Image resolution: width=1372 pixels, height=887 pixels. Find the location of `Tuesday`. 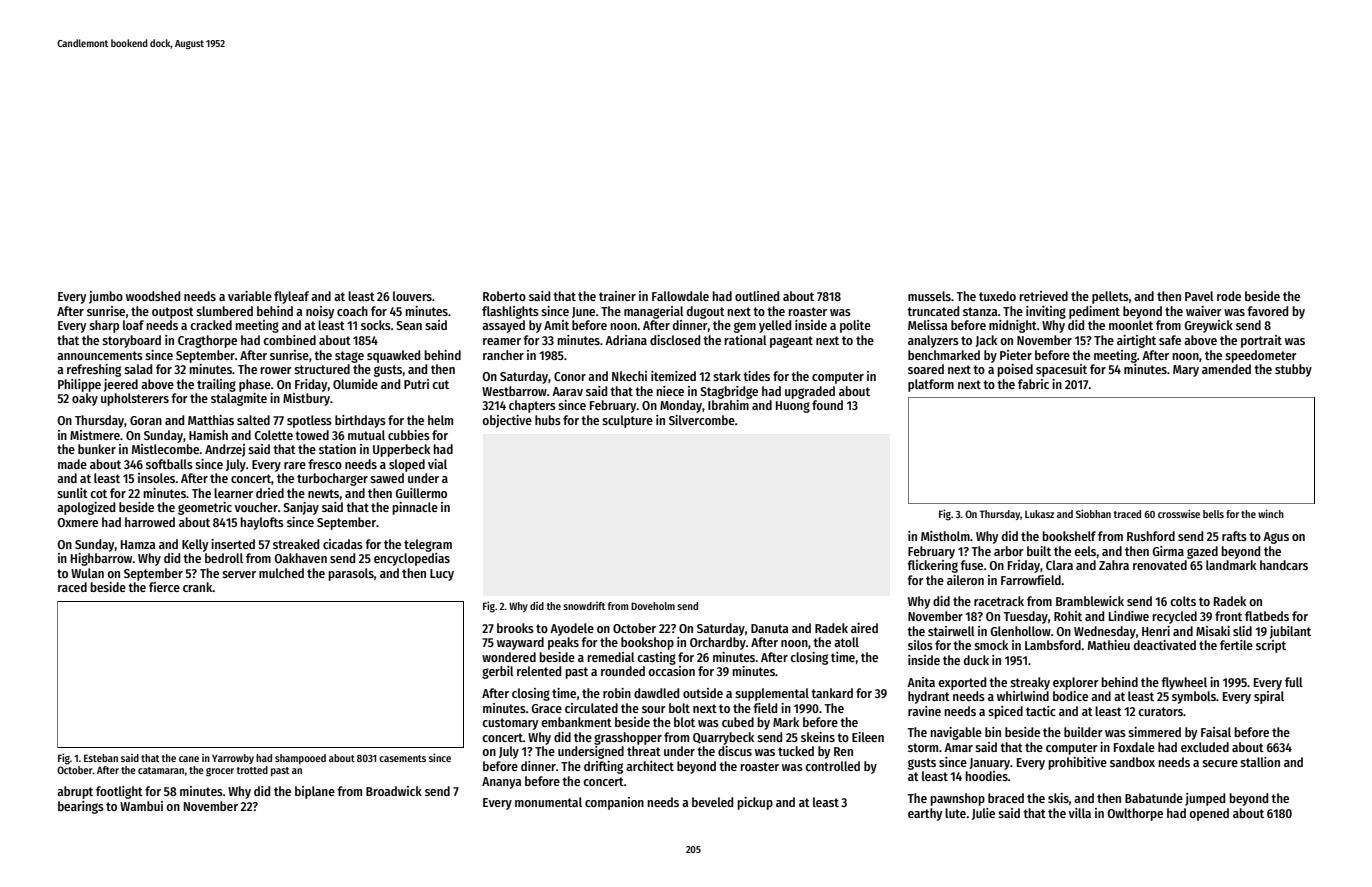

Tuesday is located at coordinates (1025, 617).
